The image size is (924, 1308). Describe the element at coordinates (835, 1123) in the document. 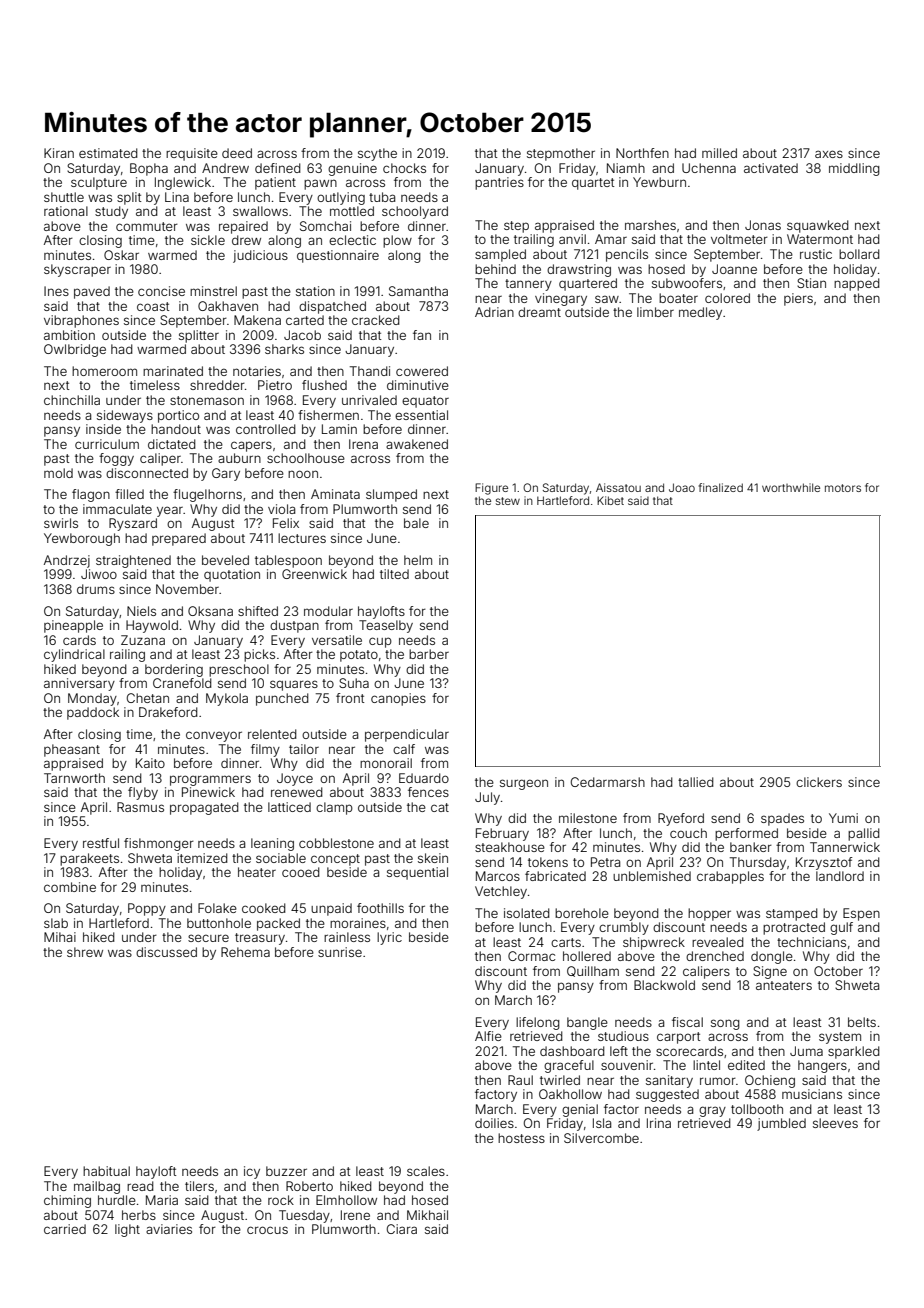

I see `sleeves` at that location.
